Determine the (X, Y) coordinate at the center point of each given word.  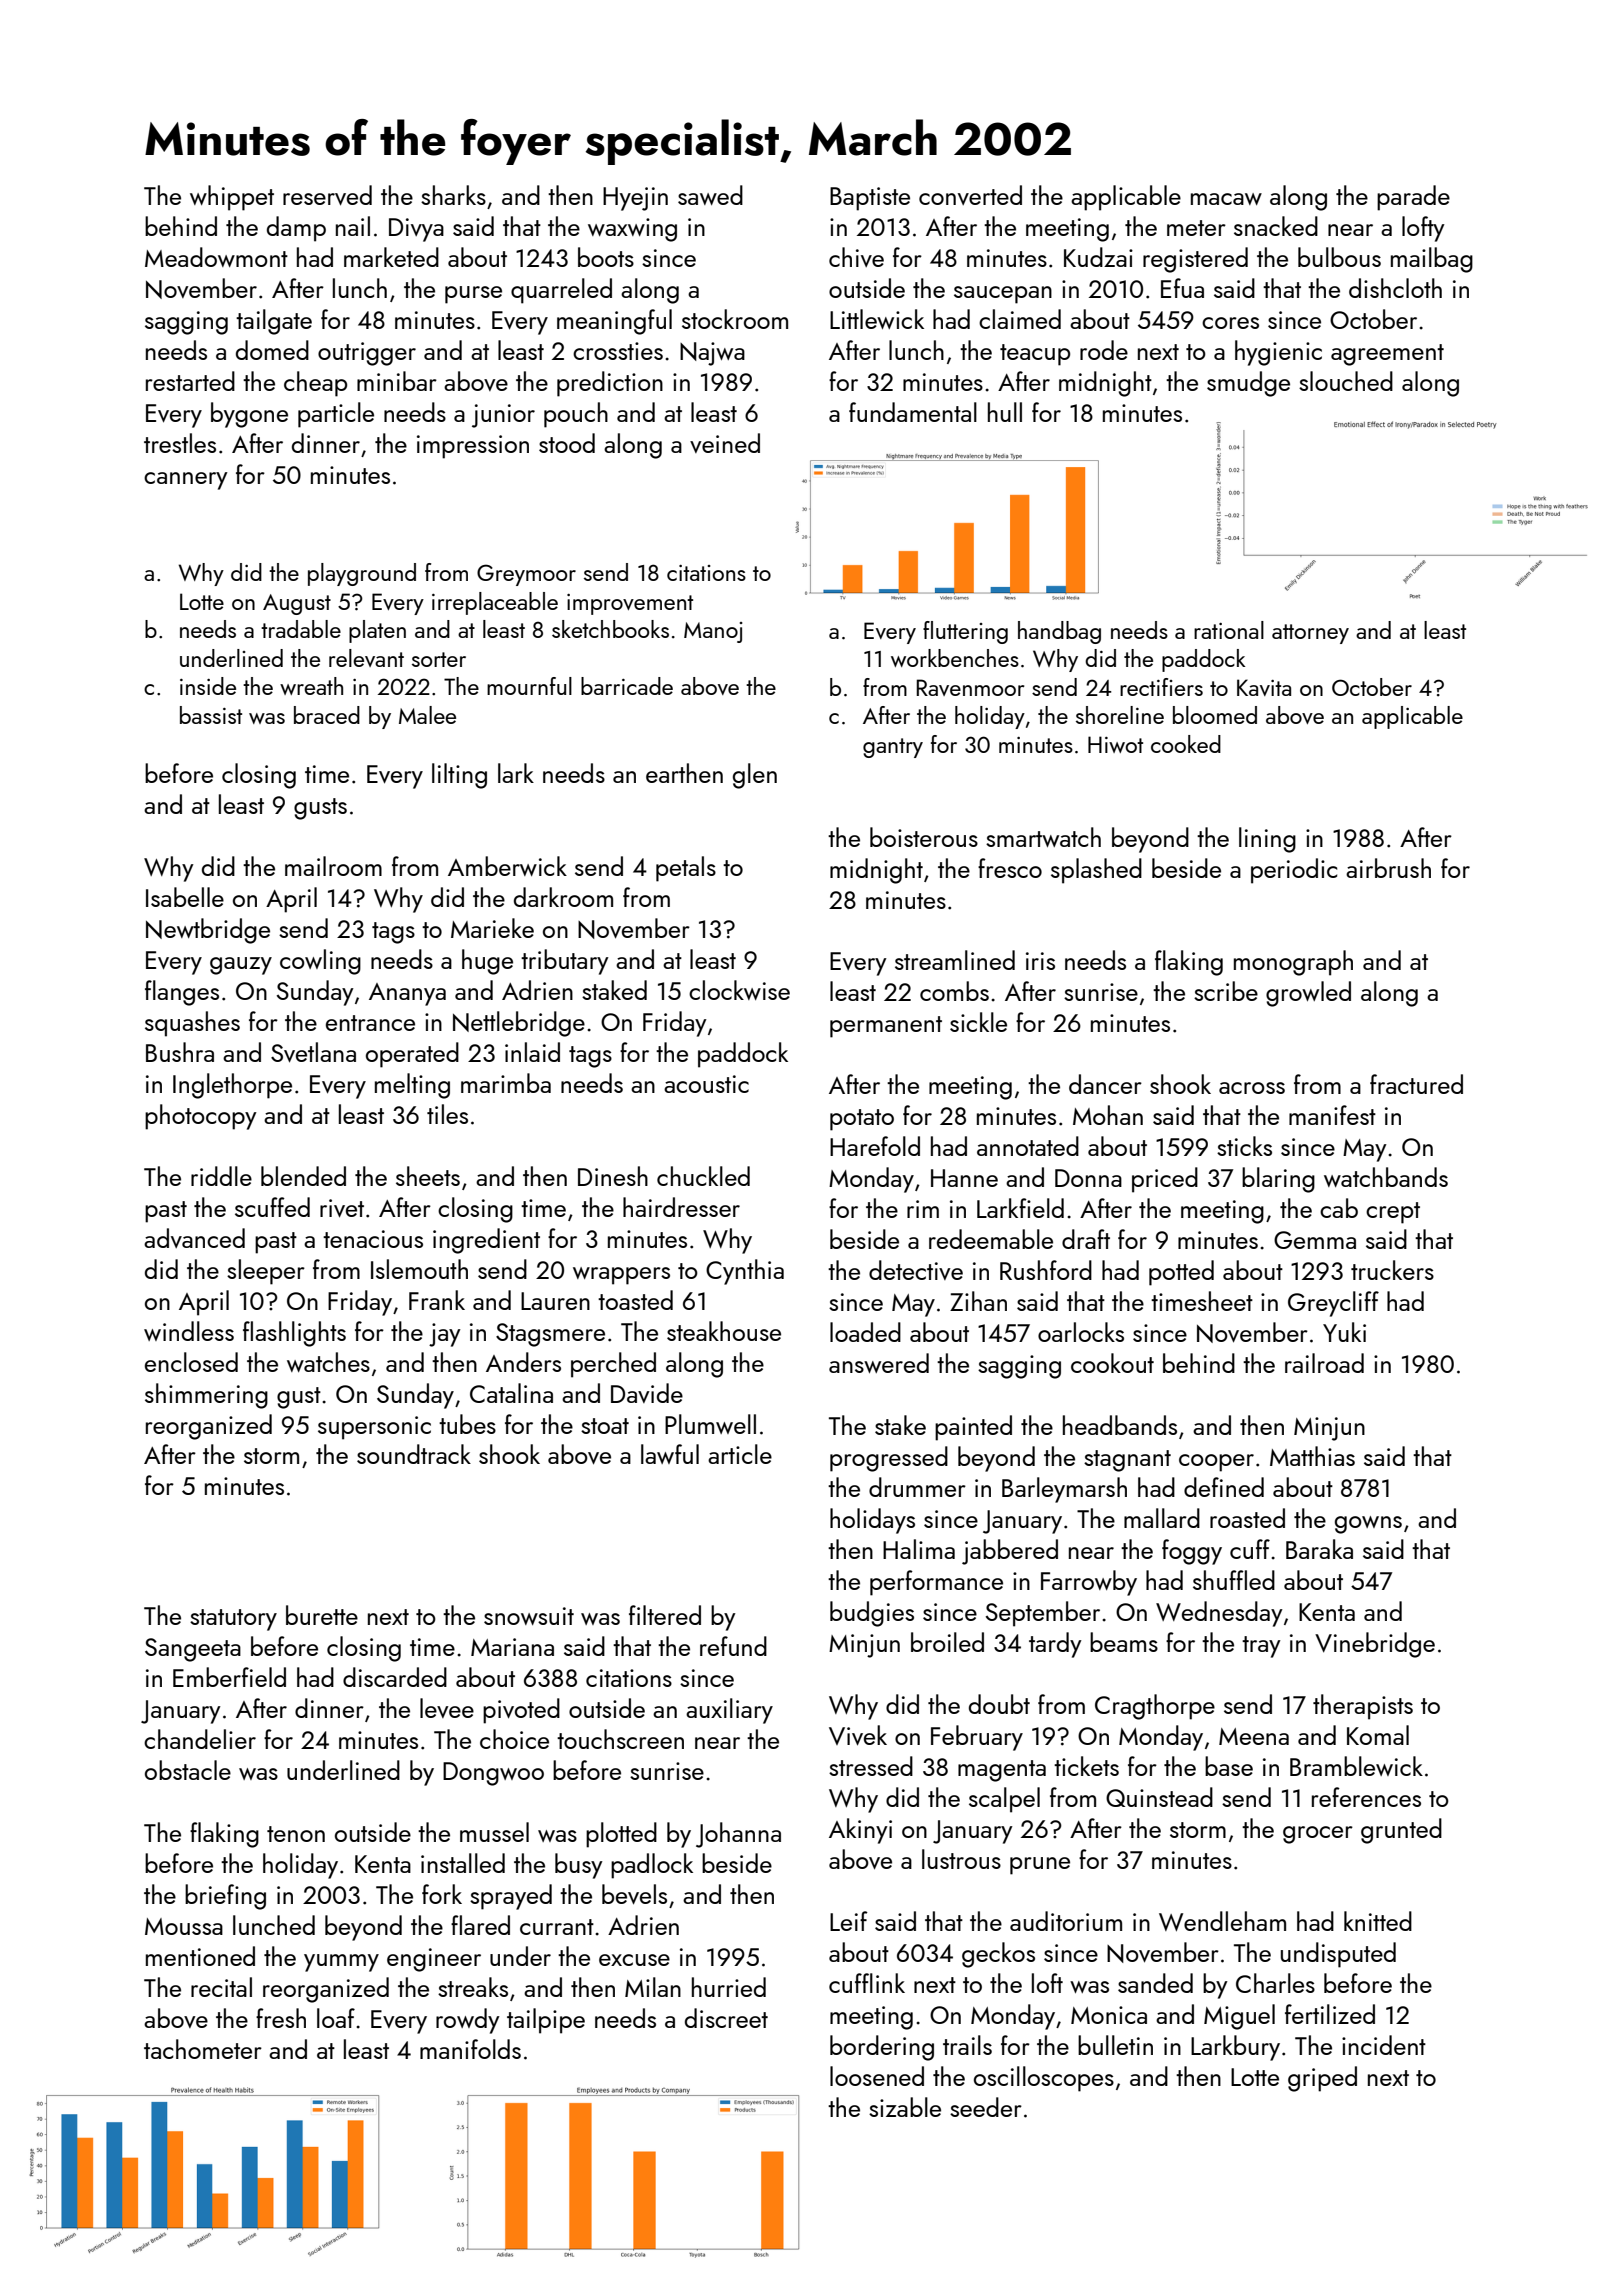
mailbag (1432, 260)
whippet (232, 198)
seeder (986, 2107)
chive (856, 257)
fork (442, 1894)
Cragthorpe (1155, 1707)
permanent (886, 1027)
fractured (1416, 1084)
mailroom (333, 866)
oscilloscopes (1044, 2079)
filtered (665, 1615)
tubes (467, 1424)
